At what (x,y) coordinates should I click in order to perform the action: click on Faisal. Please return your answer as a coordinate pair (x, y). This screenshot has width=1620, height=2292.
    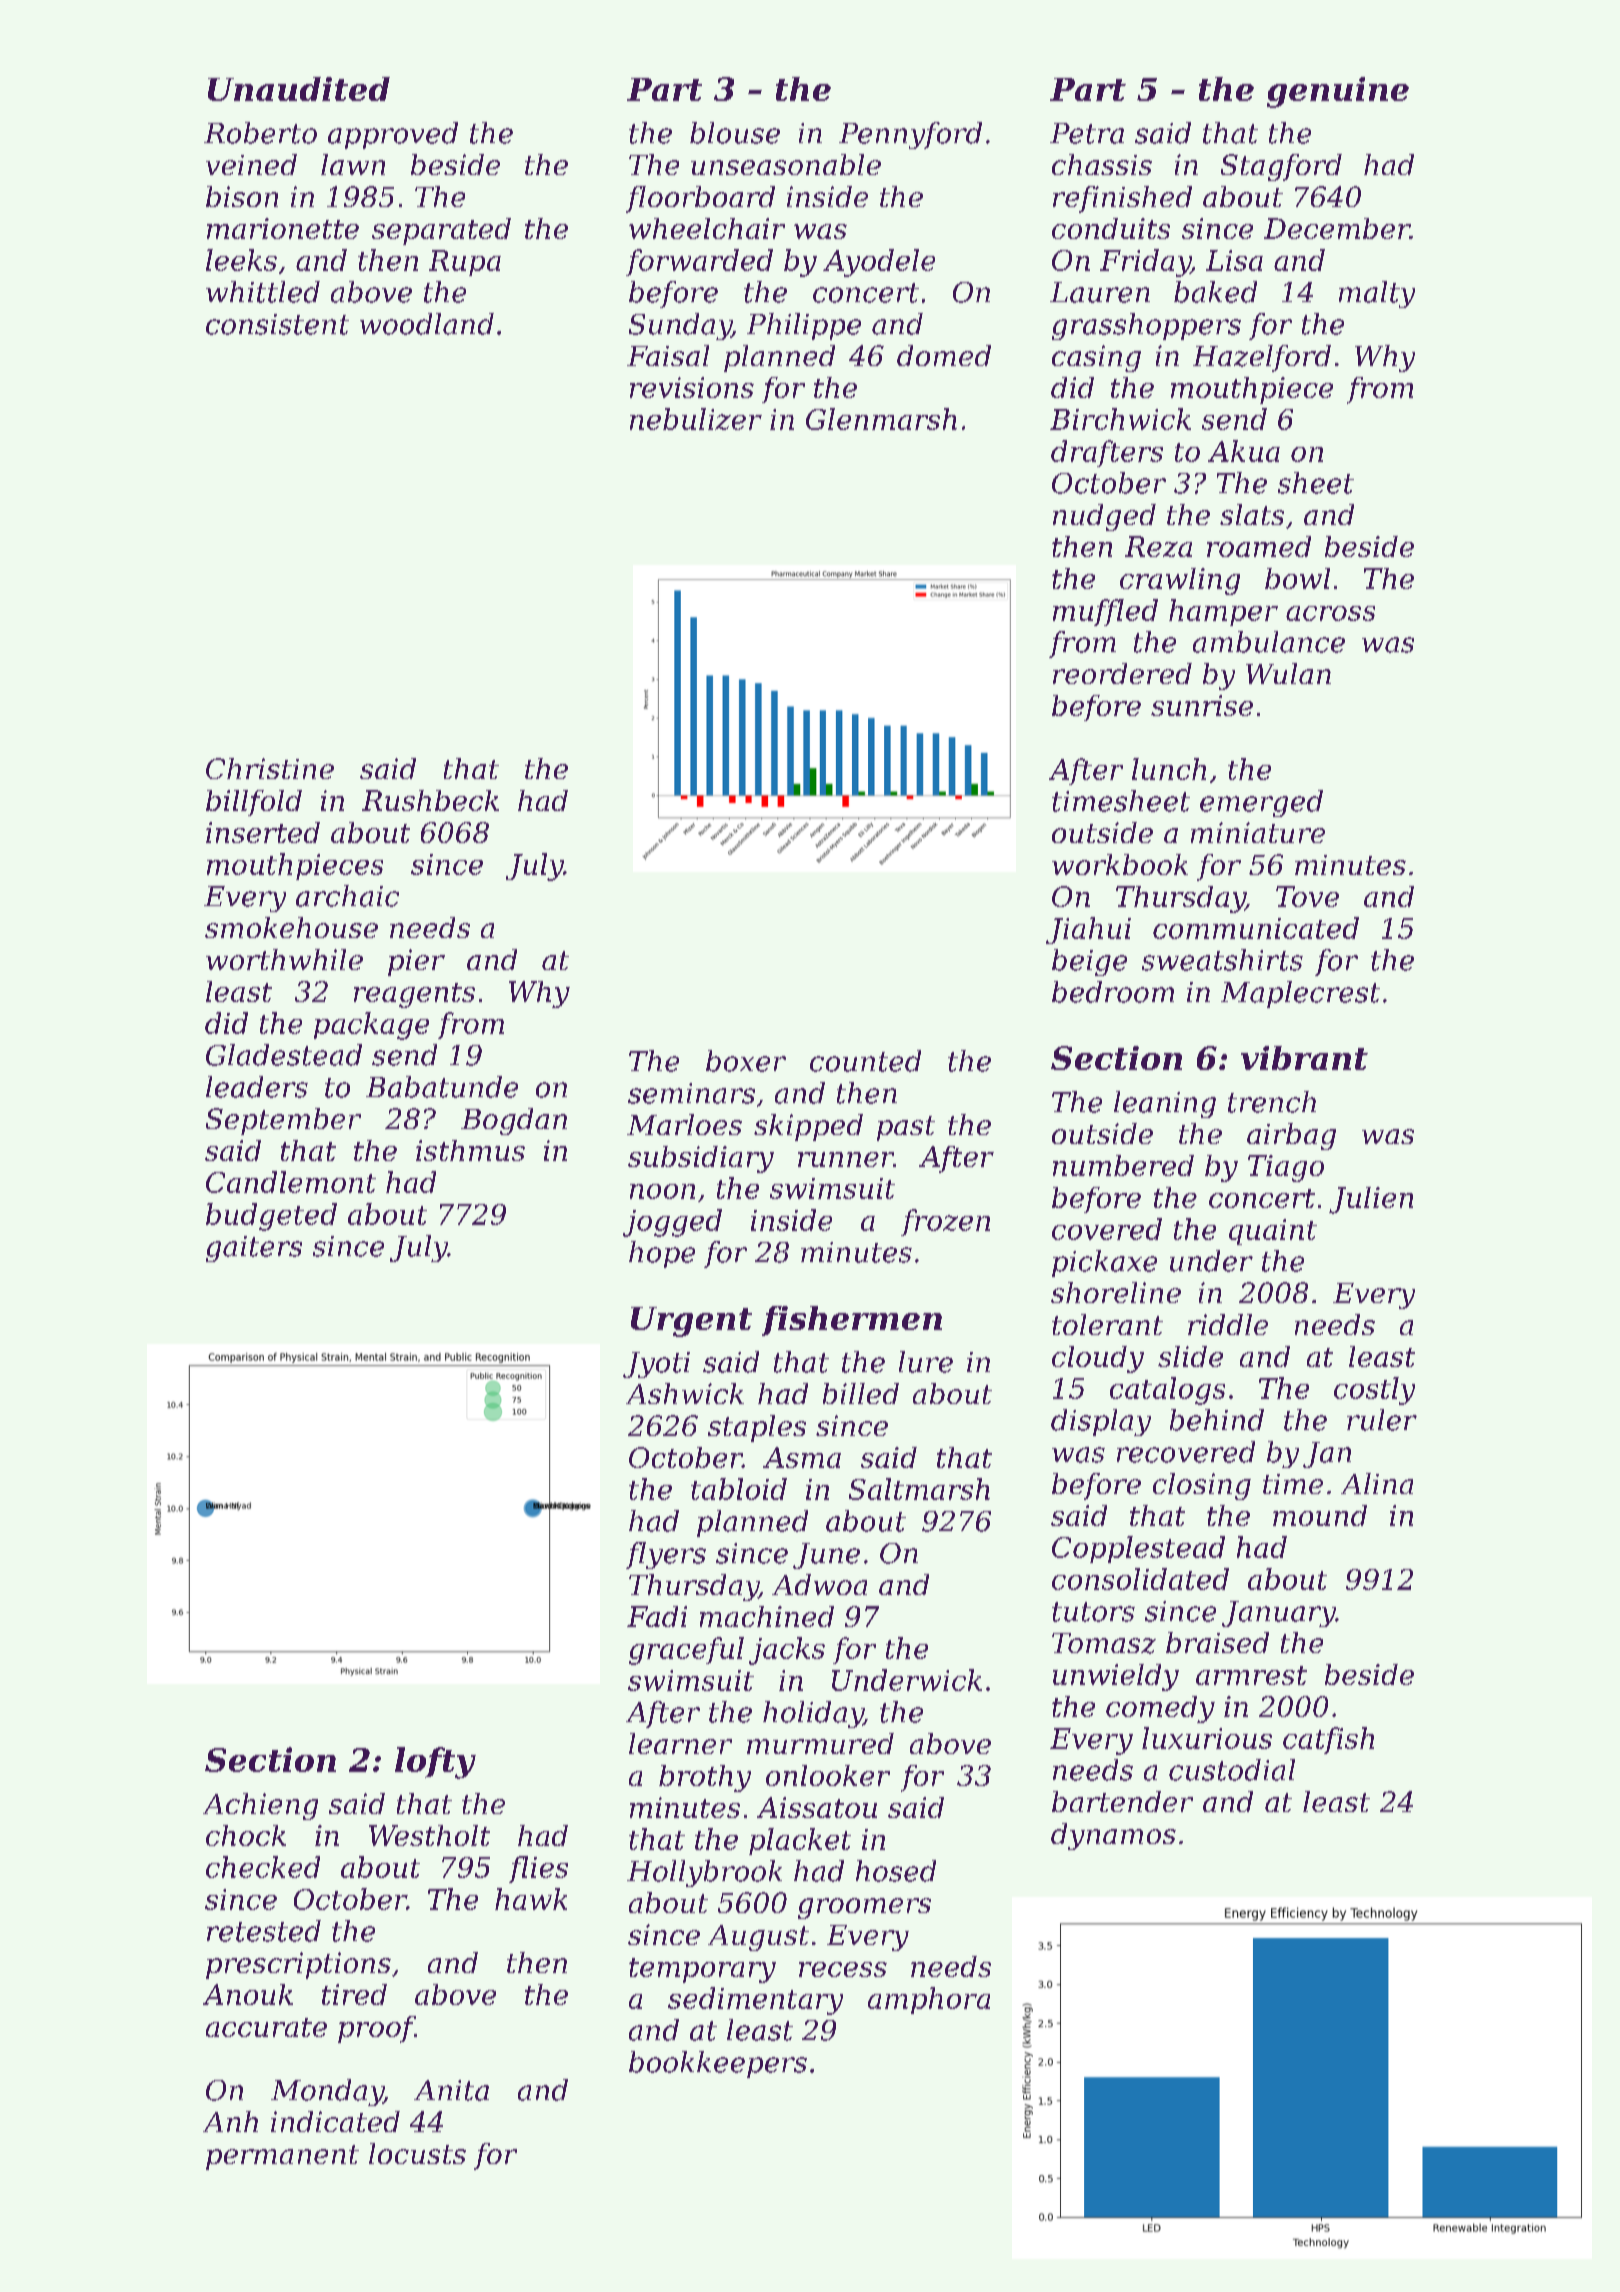
    Looking at the image, I should click on (668, 355).
